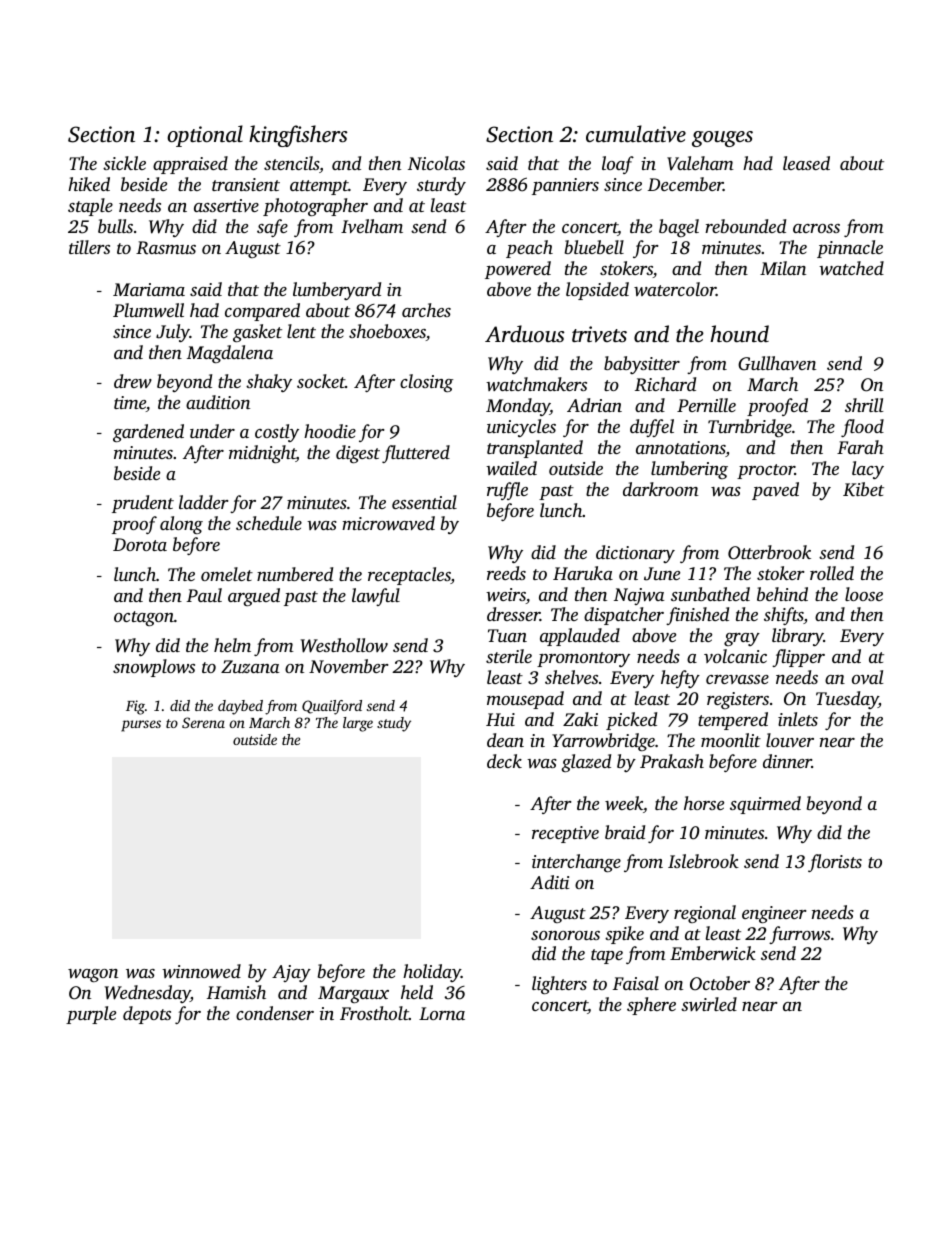 The width and height of the page is (952, 1233). What do you see at coordinates (124, 163) in the page?
I see `sickle` at bounding box center [124, 163].
